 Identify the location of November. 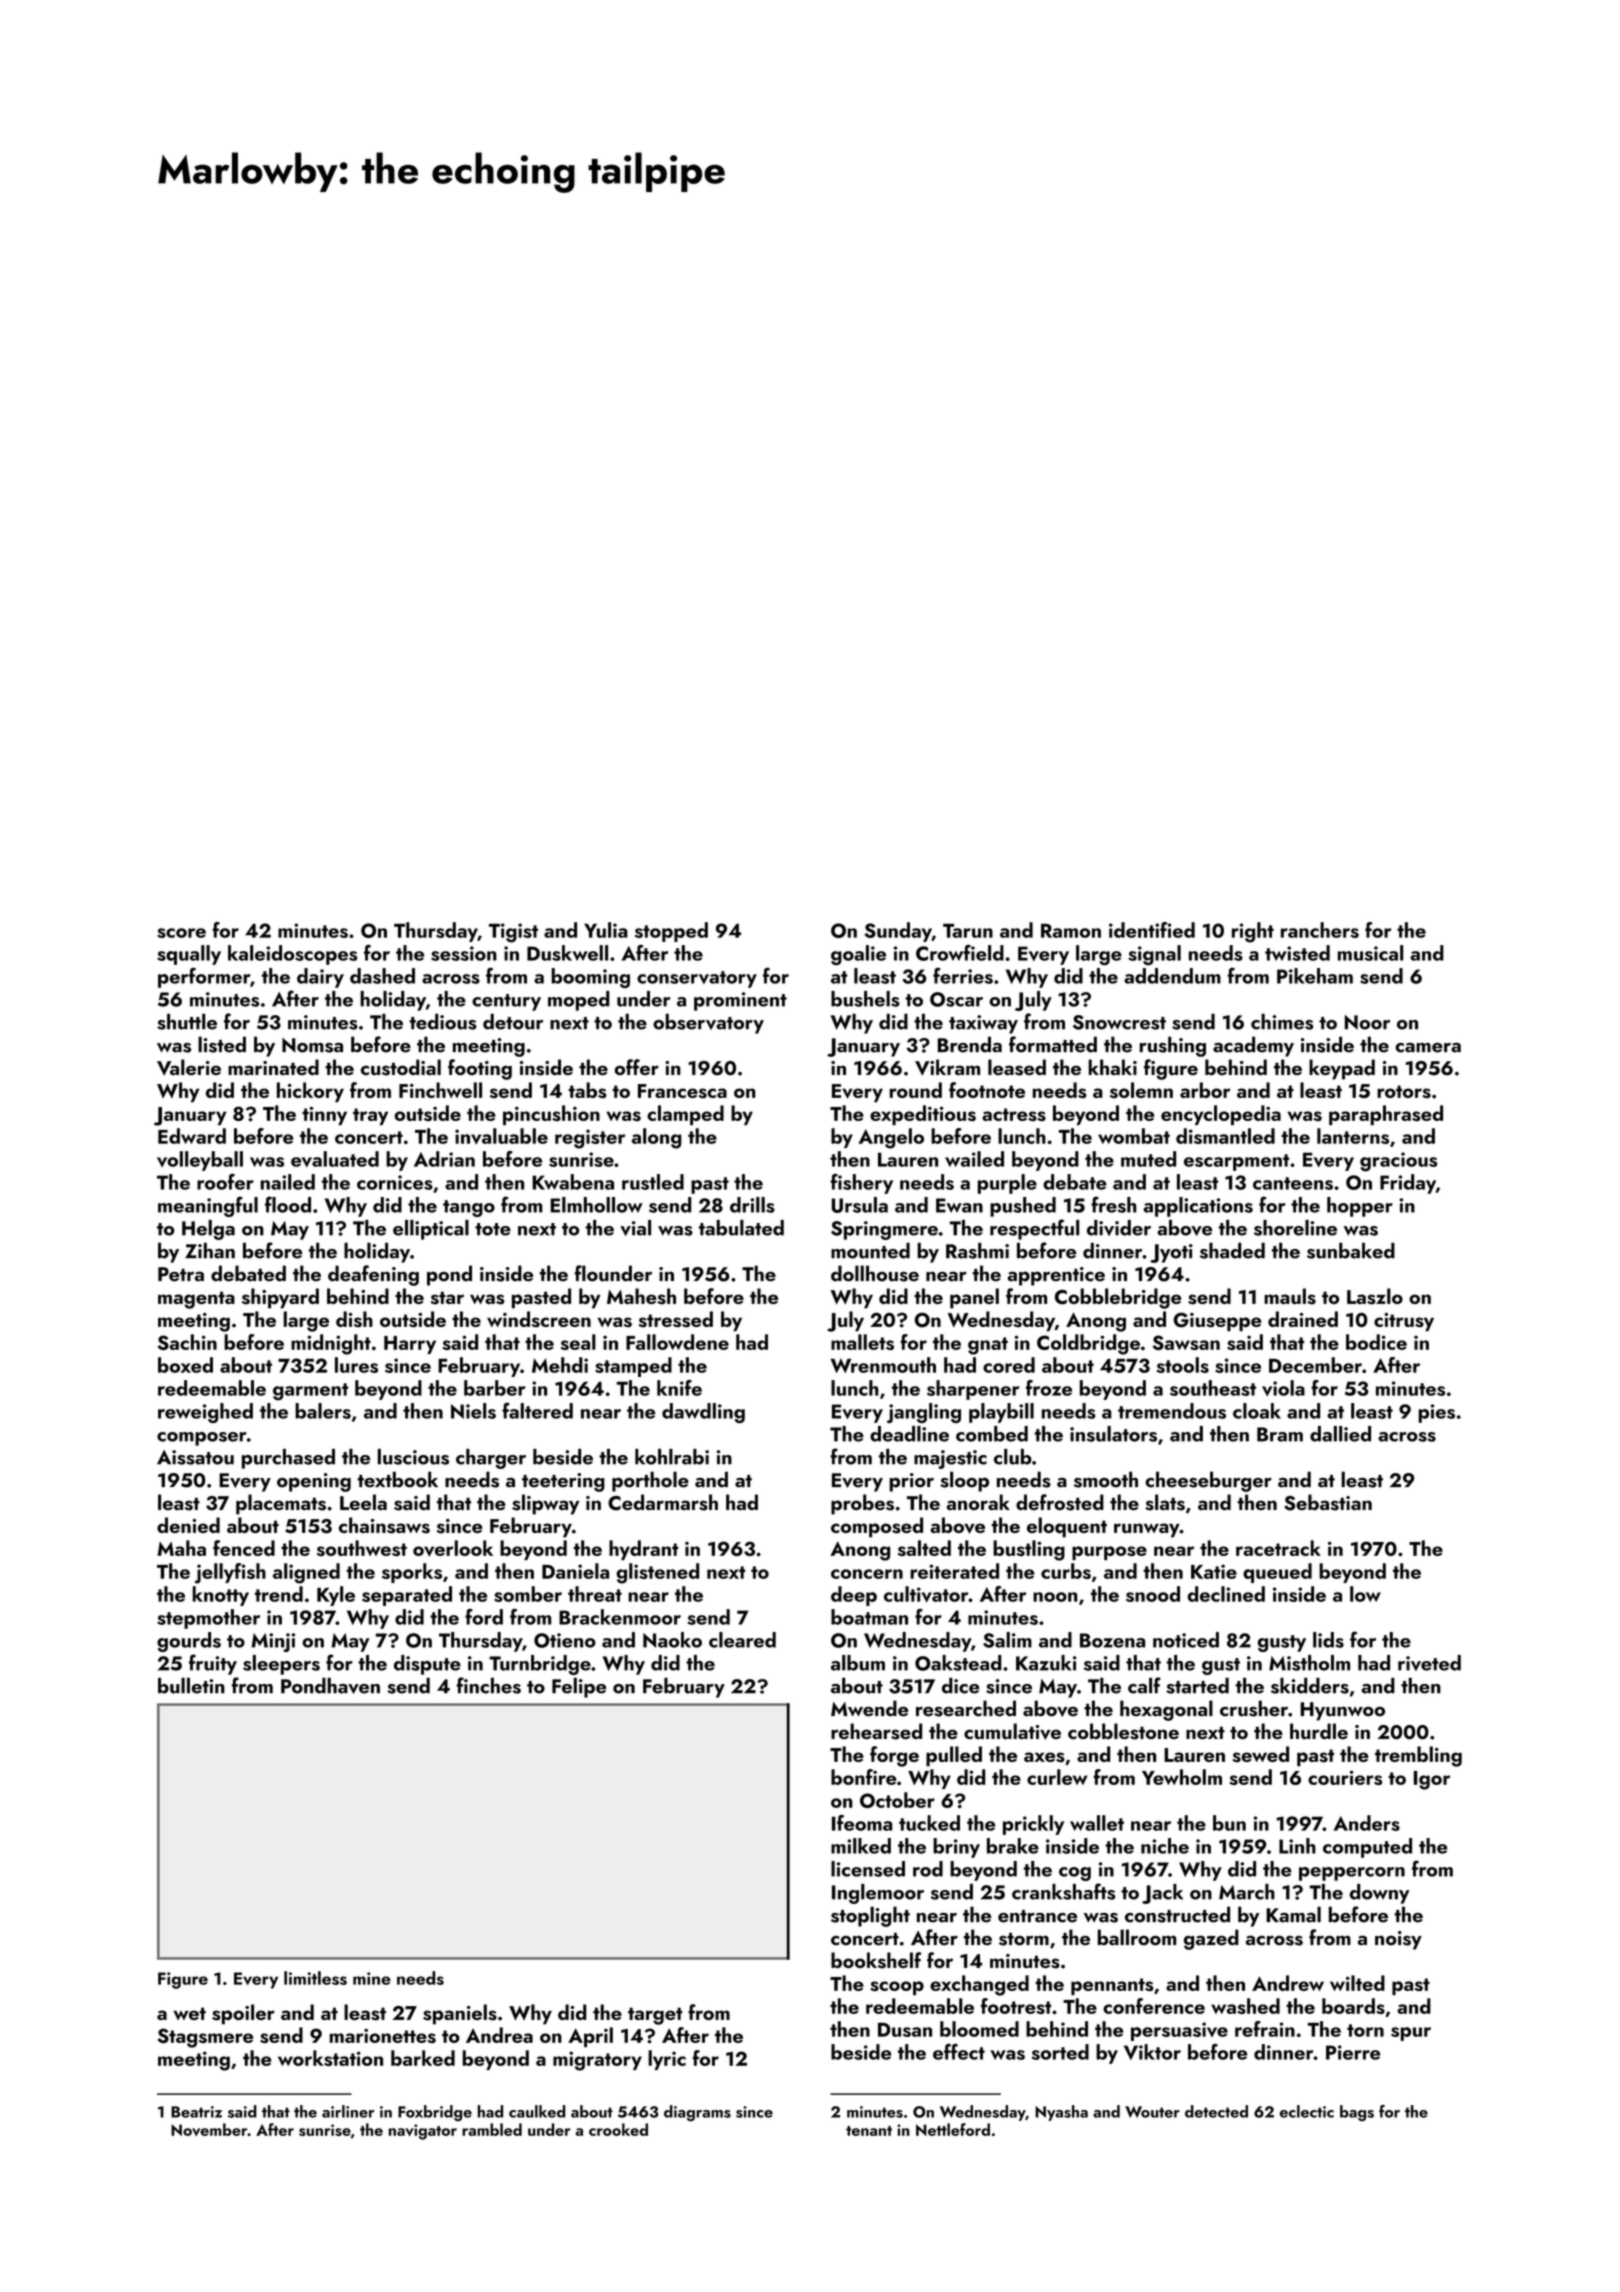
(209, 2129).
